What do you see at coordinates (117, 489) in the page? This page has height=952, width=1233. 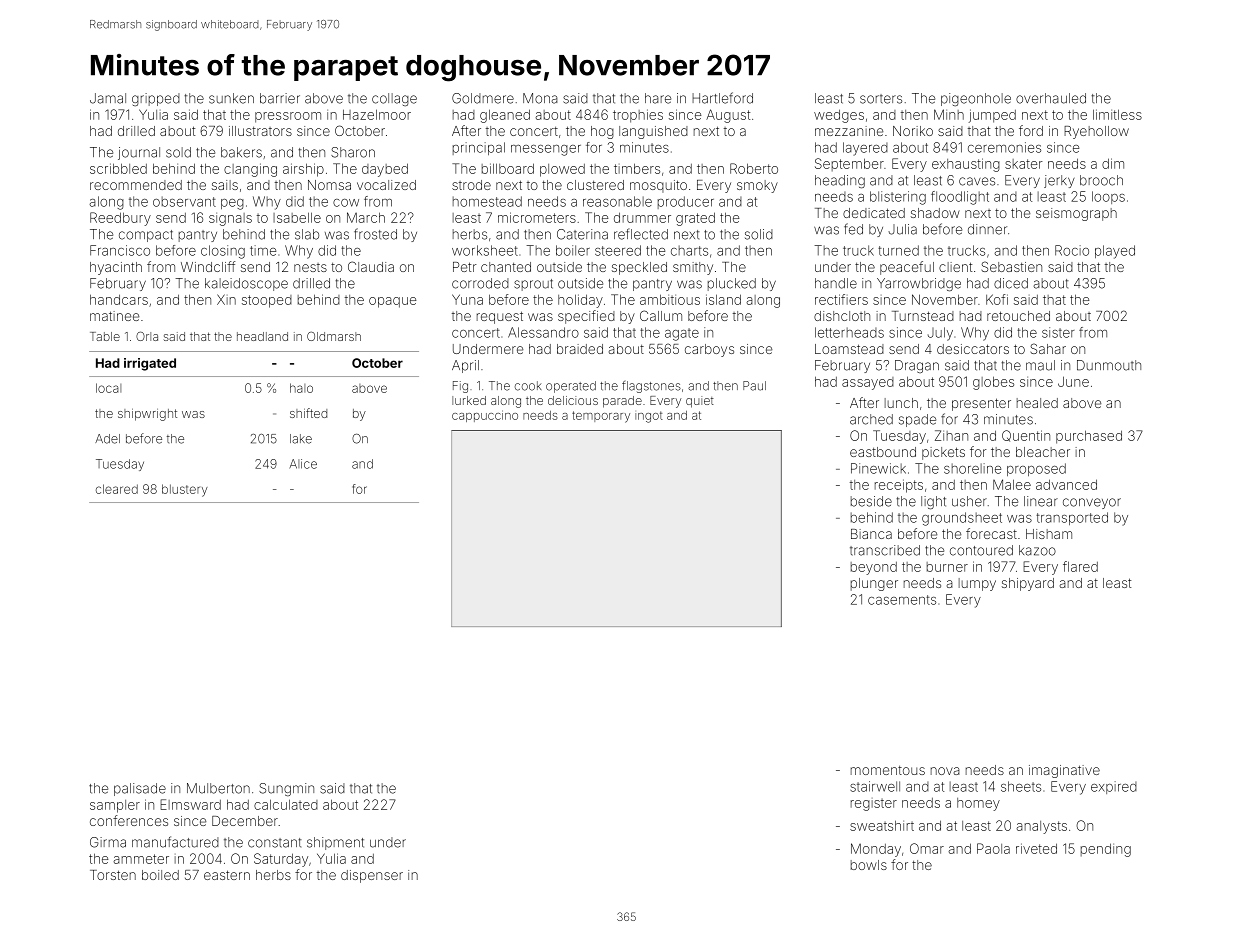 I see `cleared` at bounding box center [117, 489].
